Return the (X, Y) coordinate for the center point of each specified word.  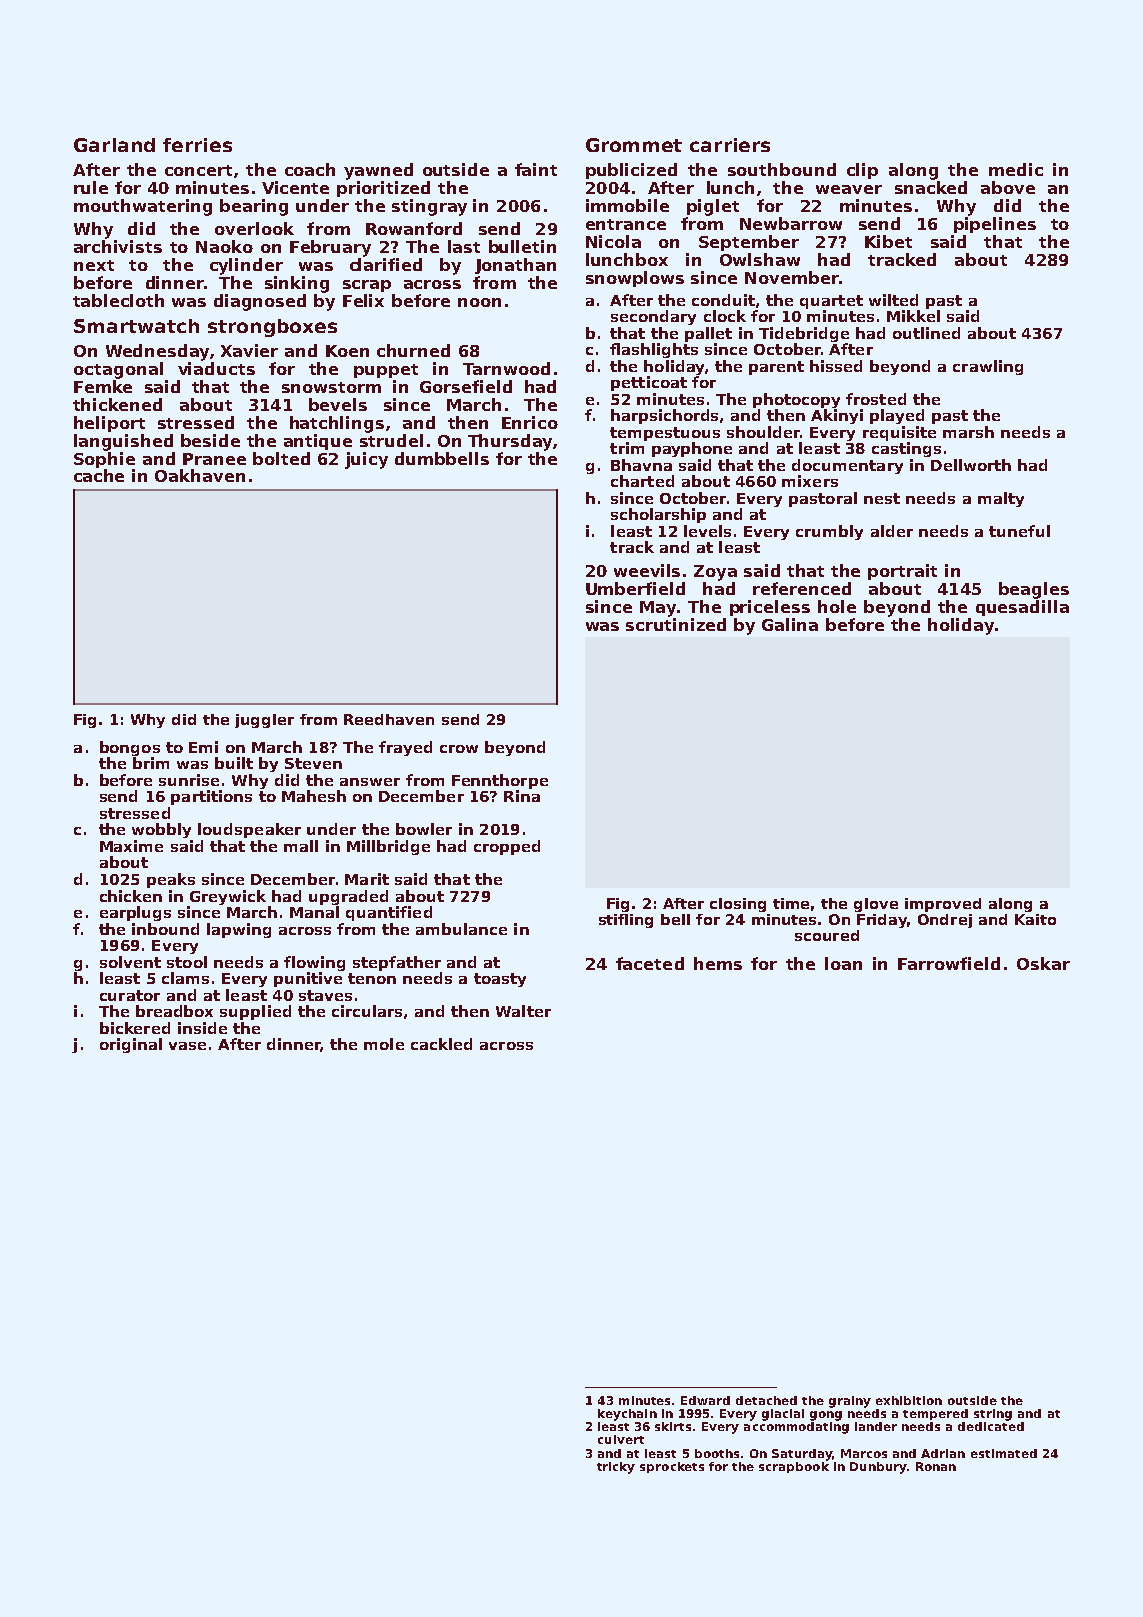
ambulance (461, 929)
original (131, 1045)
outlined (926, 333)
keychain (627, 1415)
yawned (378, 171)
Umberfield (635, 588)
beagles (1034, 590)
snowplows (635, 279)
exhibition (909, 1400)
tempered (935, 1414)
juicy (366, 460)
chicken (131, 896)
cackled (441, 1044)
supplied (255, 1012)
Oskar (1043, 963)
